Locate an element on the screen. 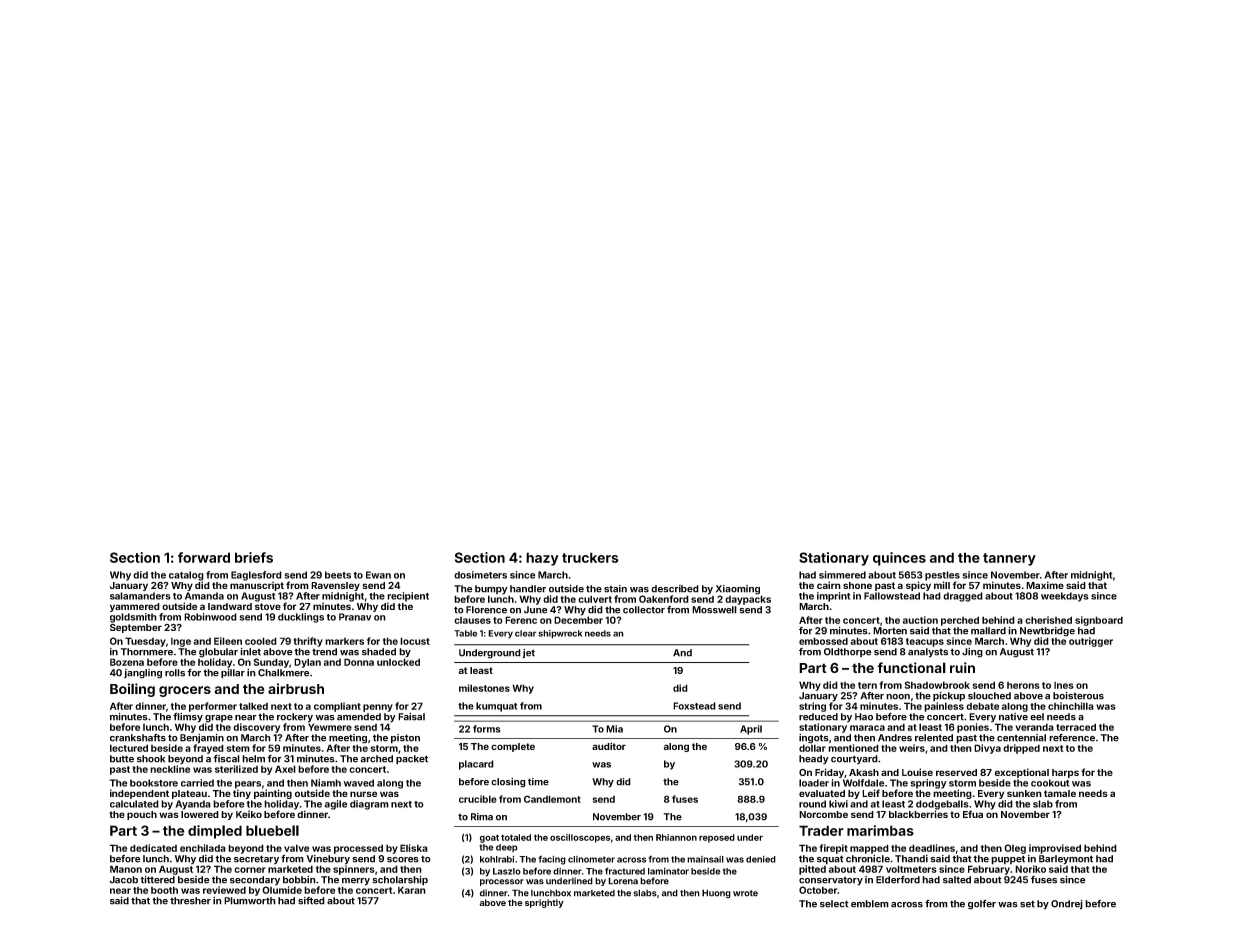 Image resolution: width=1233 pixels, height=952 pixels. truckers is located at coordinates (590, 557).
